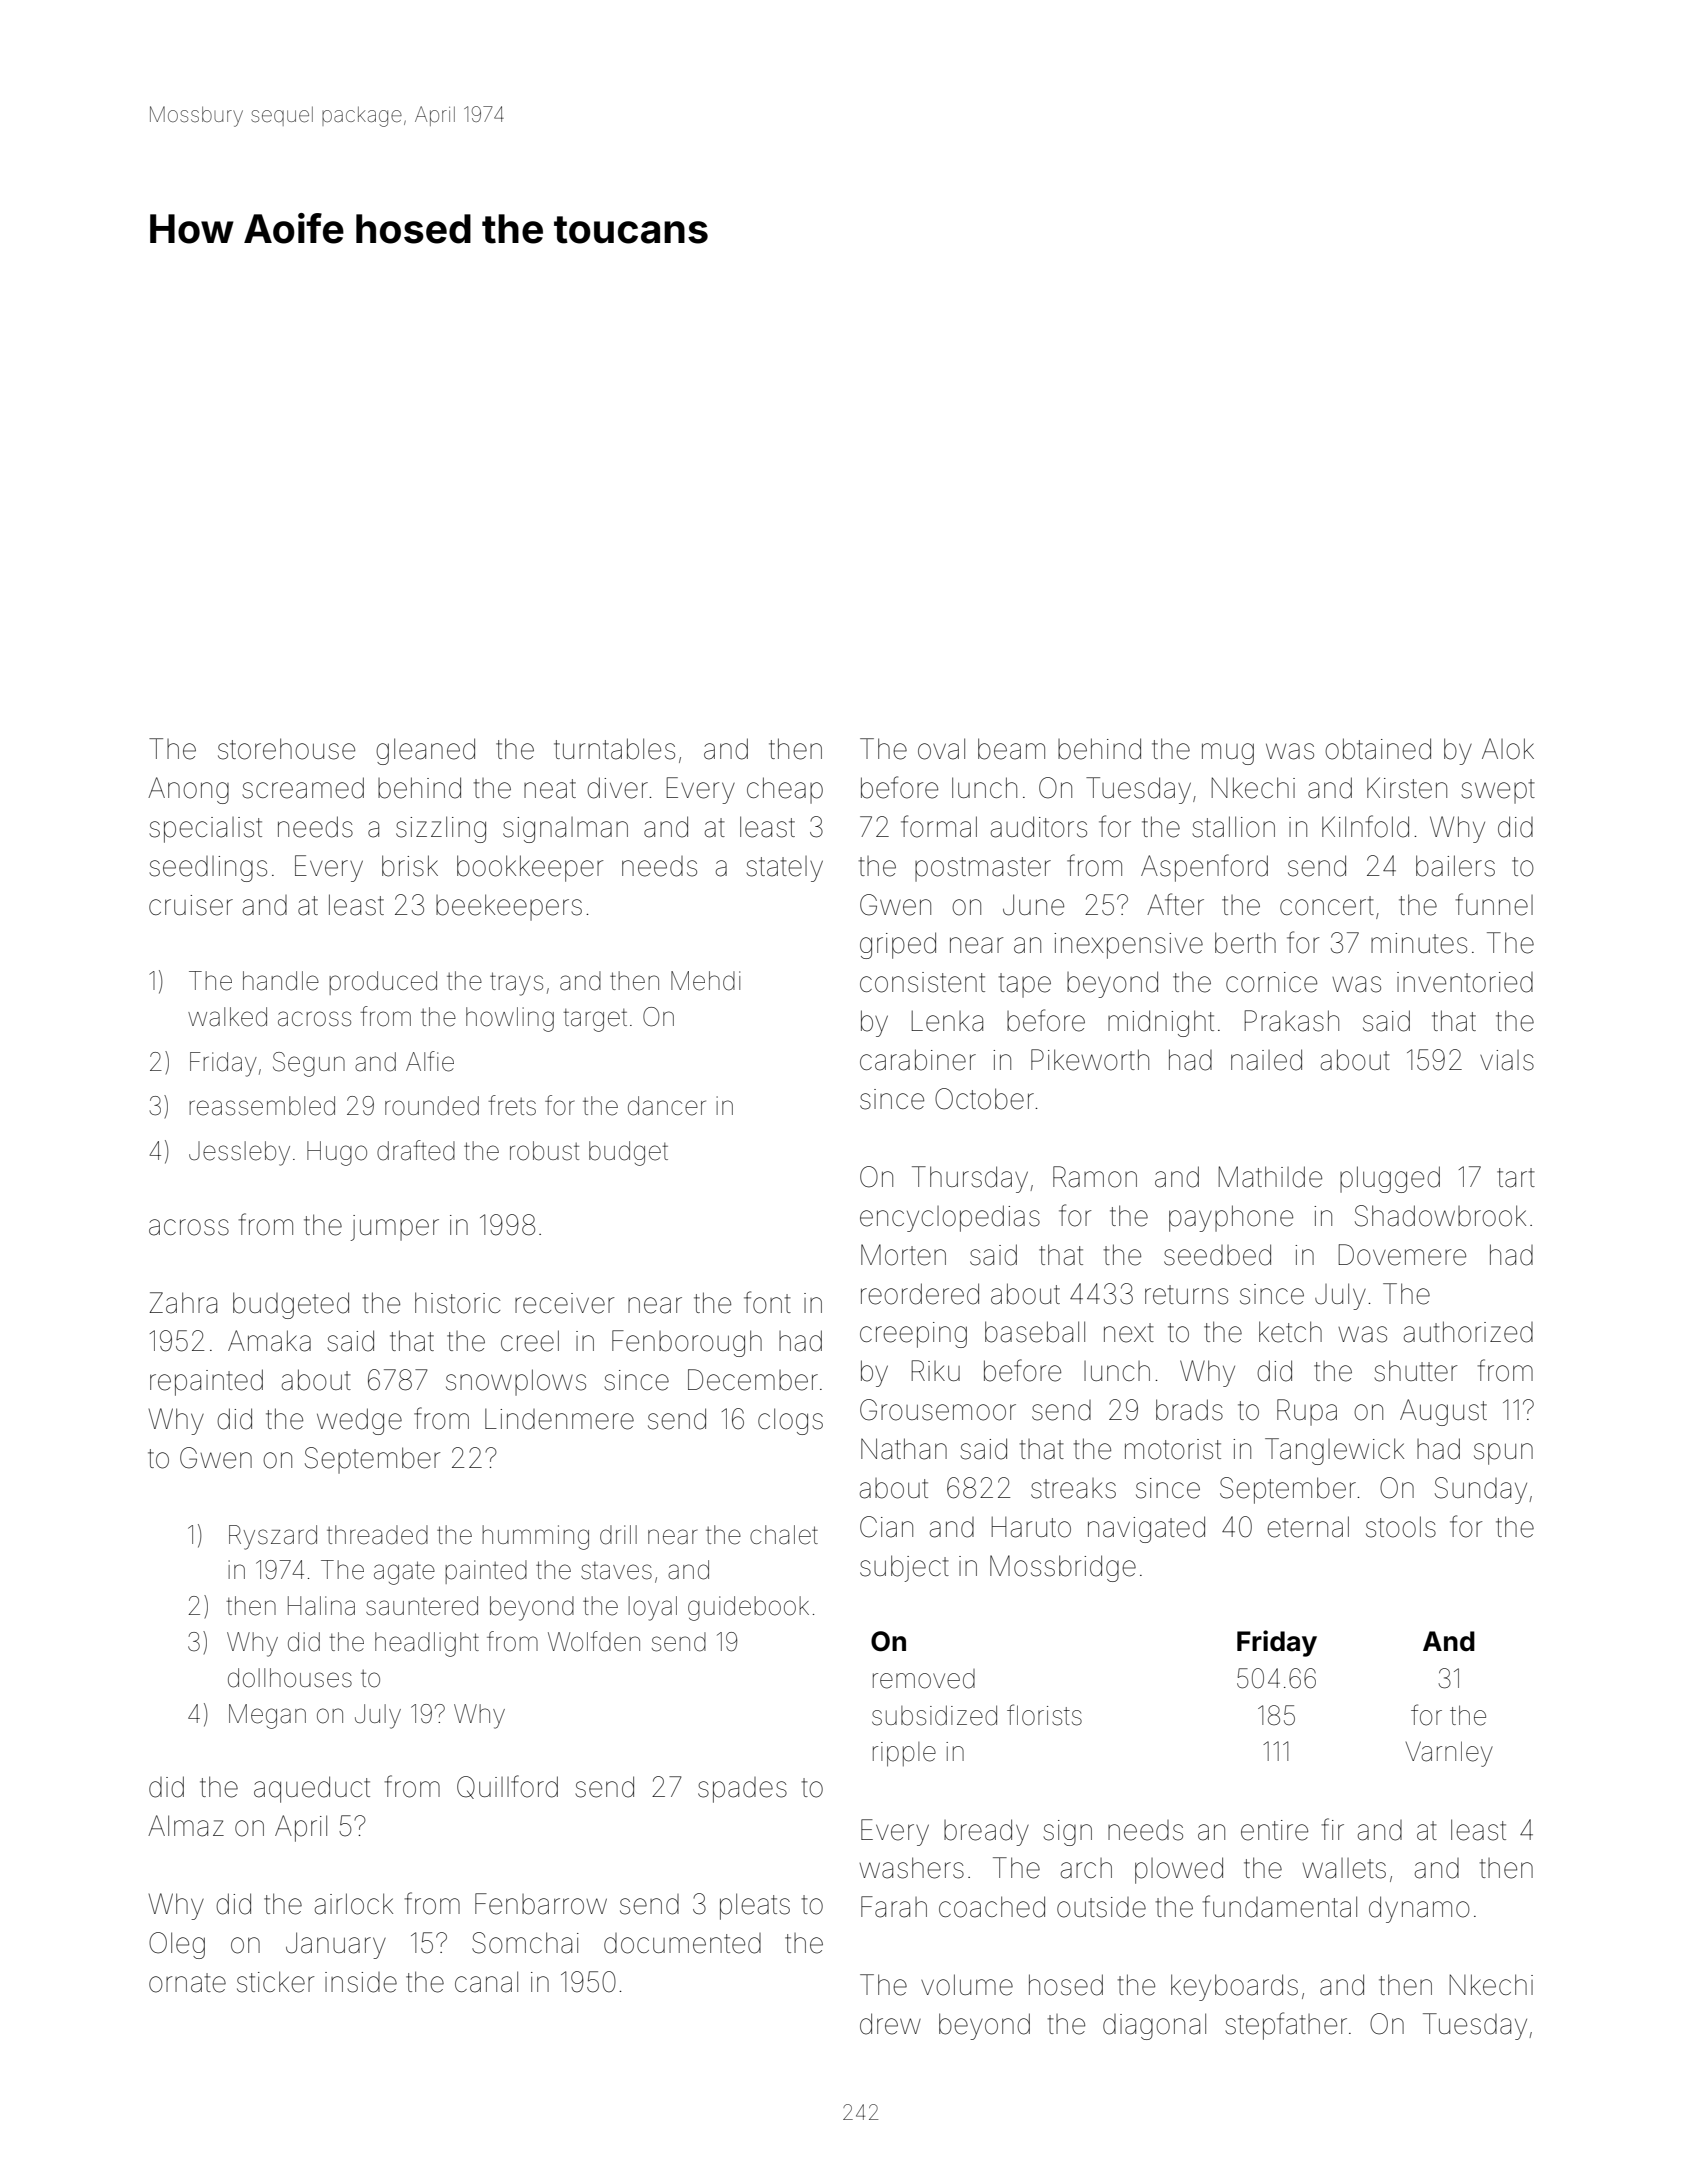 This image has height=2178, width=1683. Describe the element at coordinates (1327, 906) in the image. I see `concert` at that location.
